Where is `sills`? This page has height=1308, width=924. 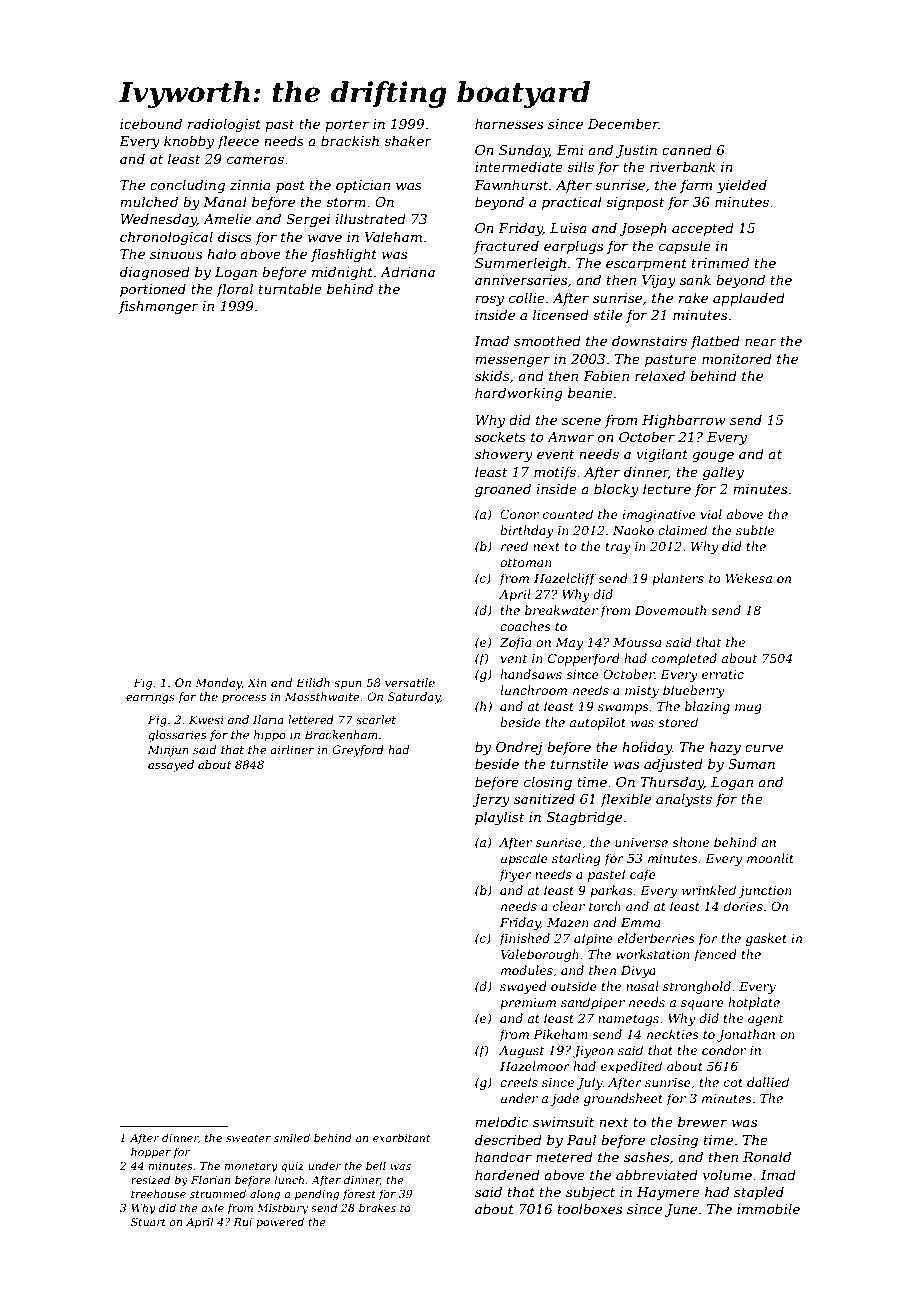
sills is located at coordinates (580, 166).
